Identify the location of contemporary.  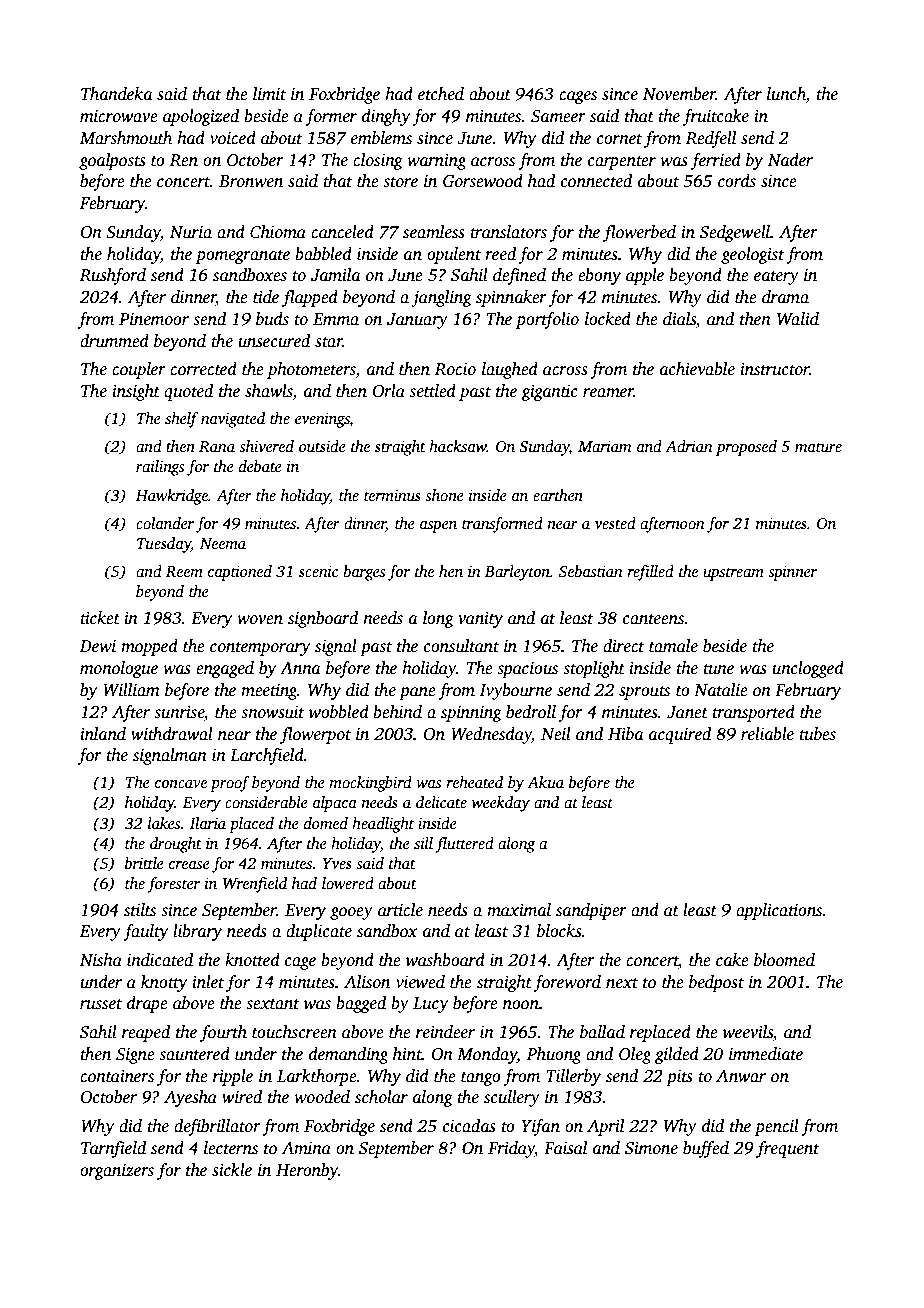
(260, 649).
